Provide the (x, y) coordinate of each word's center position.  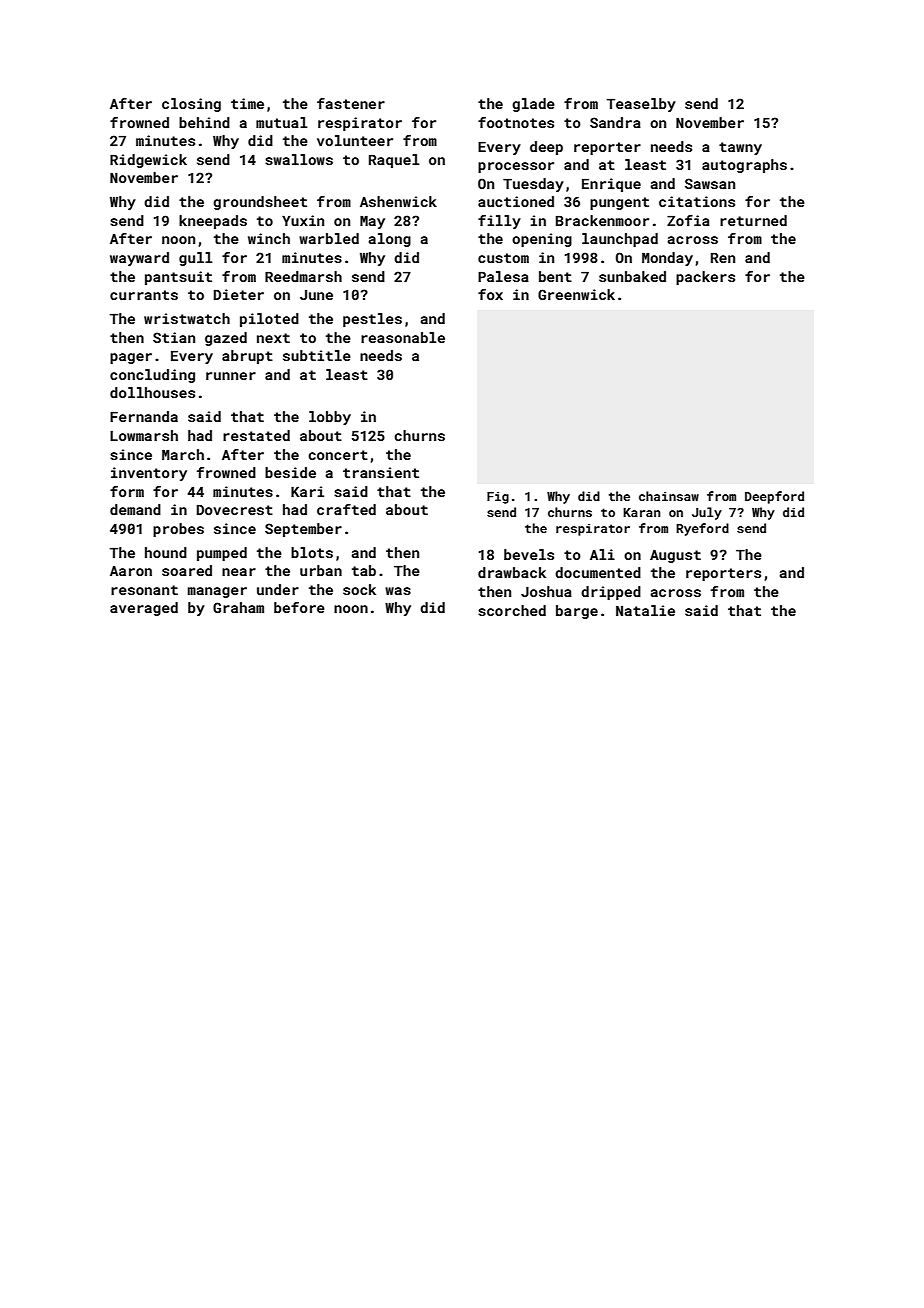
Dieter (239, 294)
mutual (281, 122)
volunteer (355, 140)
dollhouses (152, 392)
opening (542, 240)
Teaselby (641, 105)
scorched (512, 610)
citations (697, 201)
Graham (238, 607)
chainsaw (669, 496)
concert (338, 455)
